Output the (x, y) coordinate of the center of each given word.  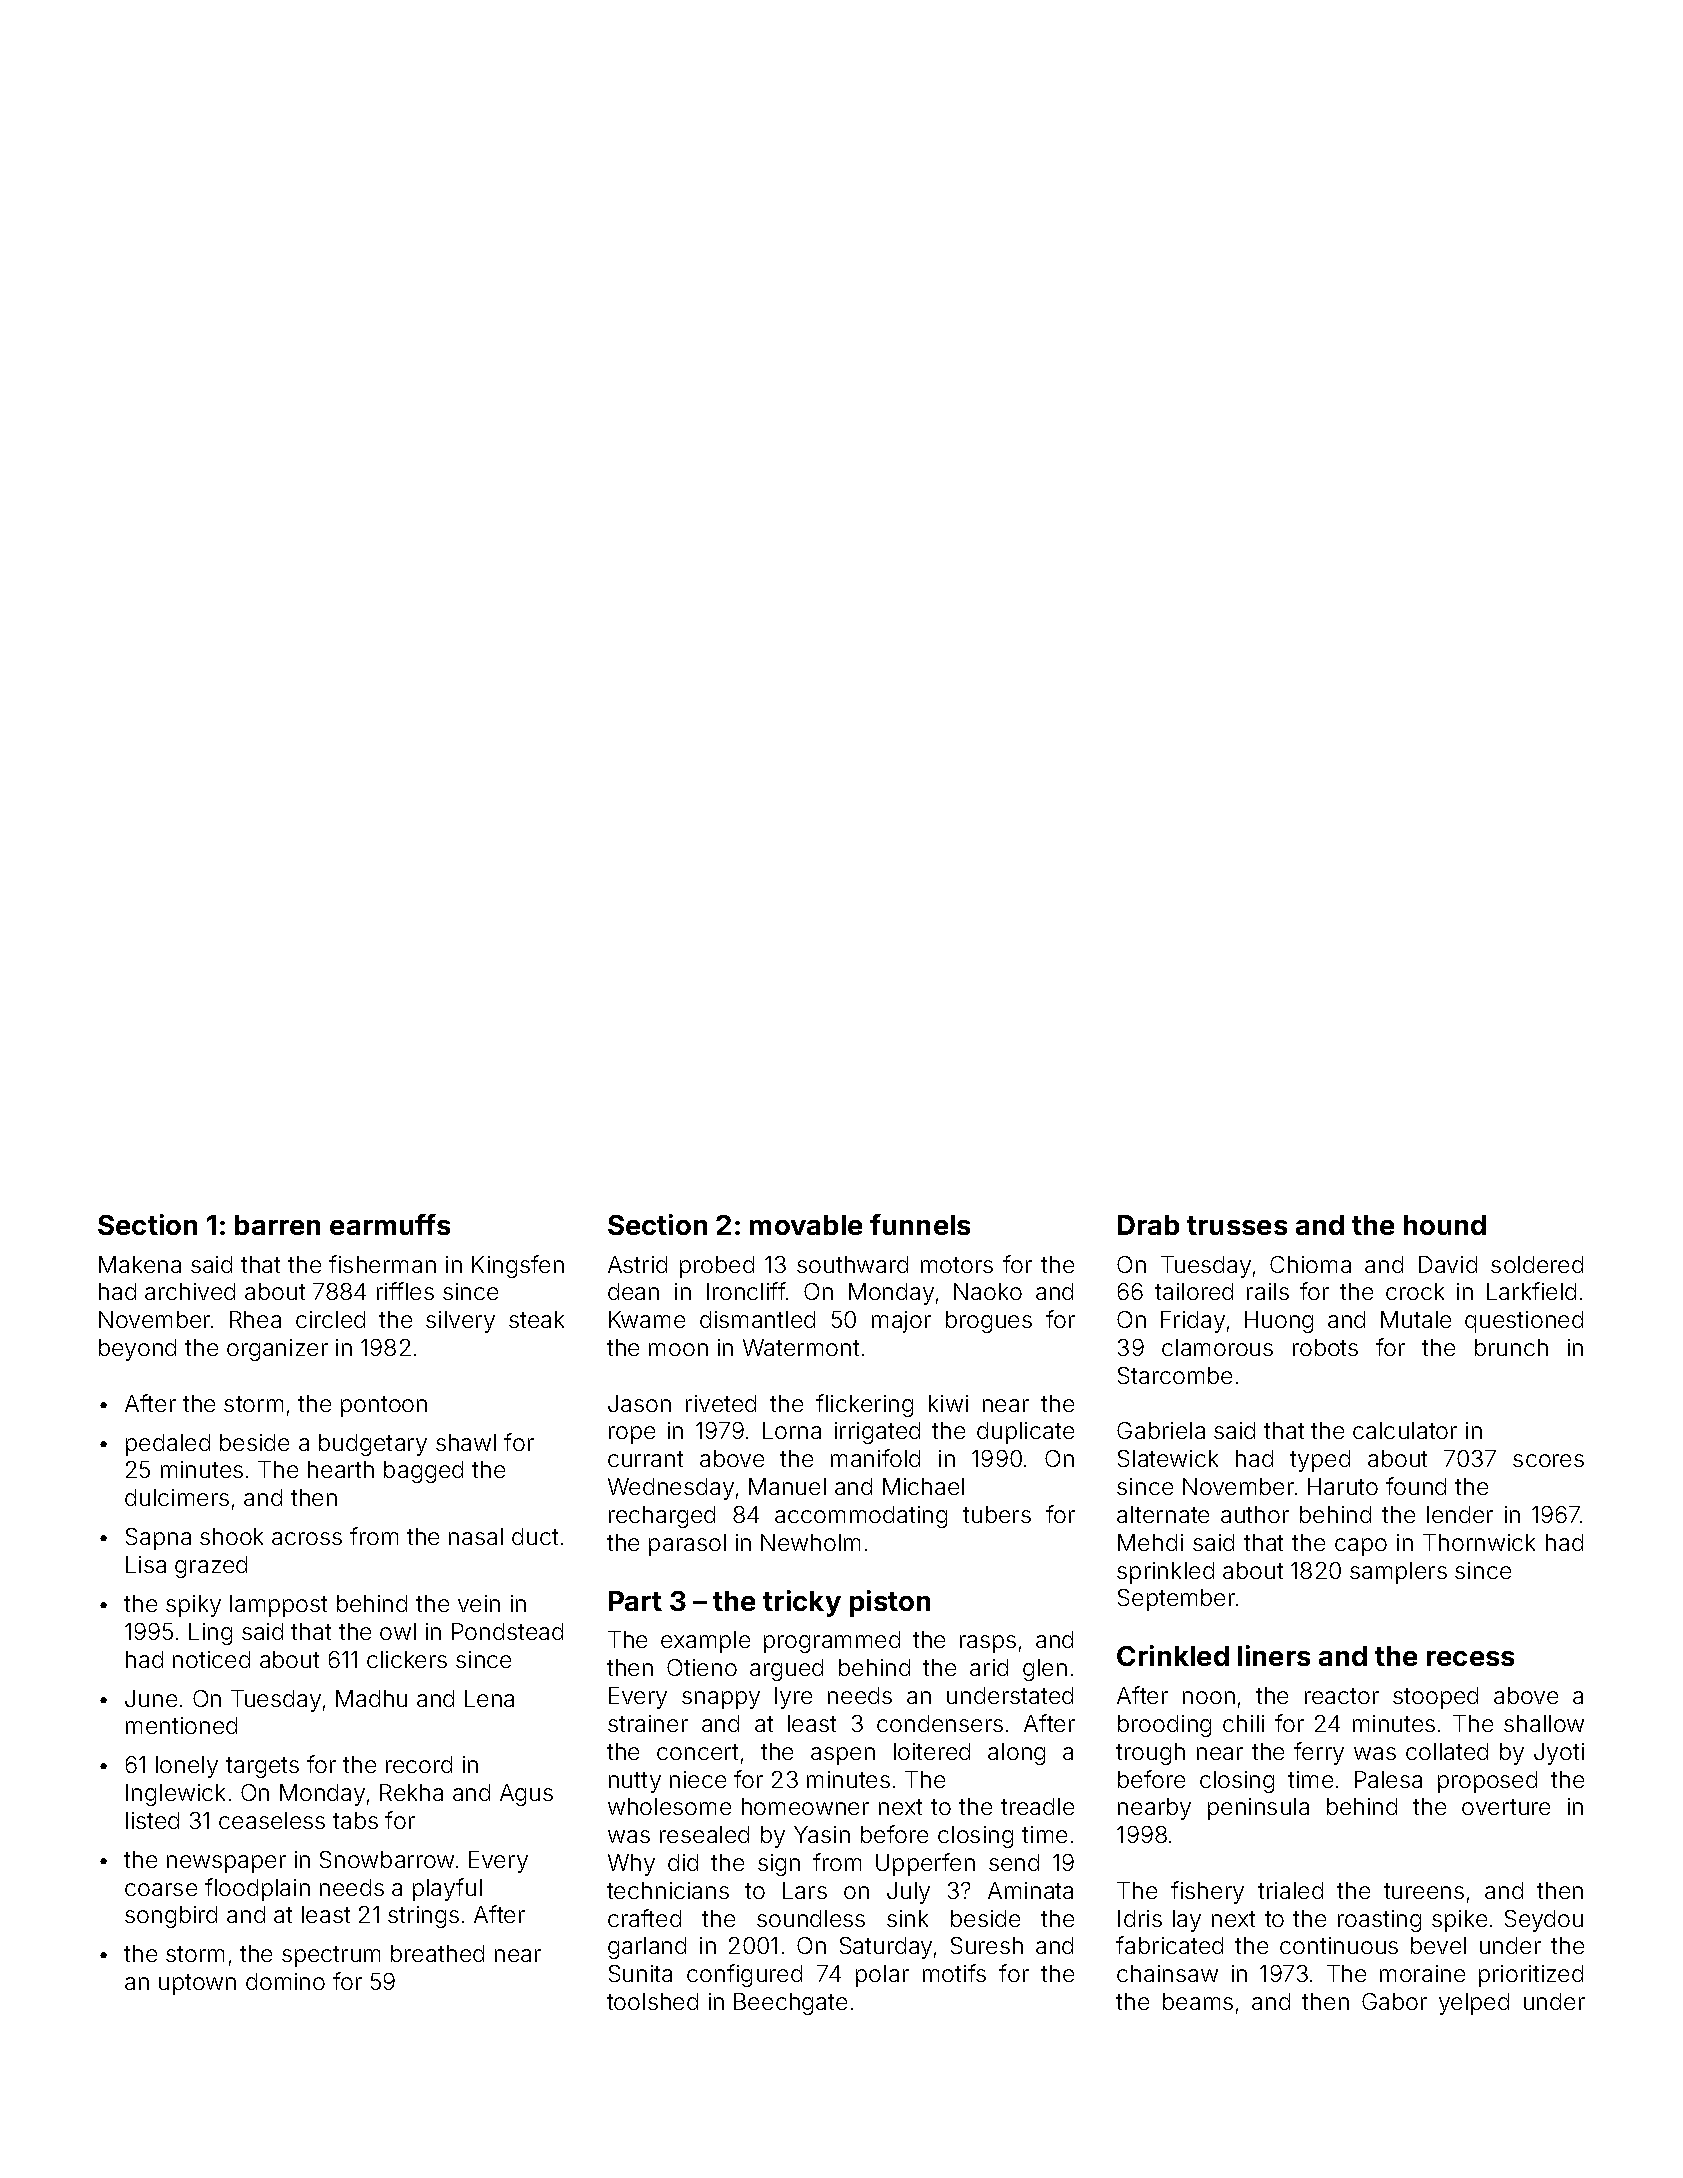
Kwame (647, 1319)
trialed (1290, 1890)
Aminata (1030, 1890)
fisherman (382, 1264)
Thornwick (1479, 1542)
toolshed (652, 2001)
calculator (1405, 1430)
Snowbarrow (387, 1859)
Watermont (801, 1347)
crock (1415, 1291)
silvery (460, 1322)
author (1255, 1514)
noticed (211, 1659)
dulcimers (177, 1497)
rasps (988, 1644)
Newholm (810, 1542)
